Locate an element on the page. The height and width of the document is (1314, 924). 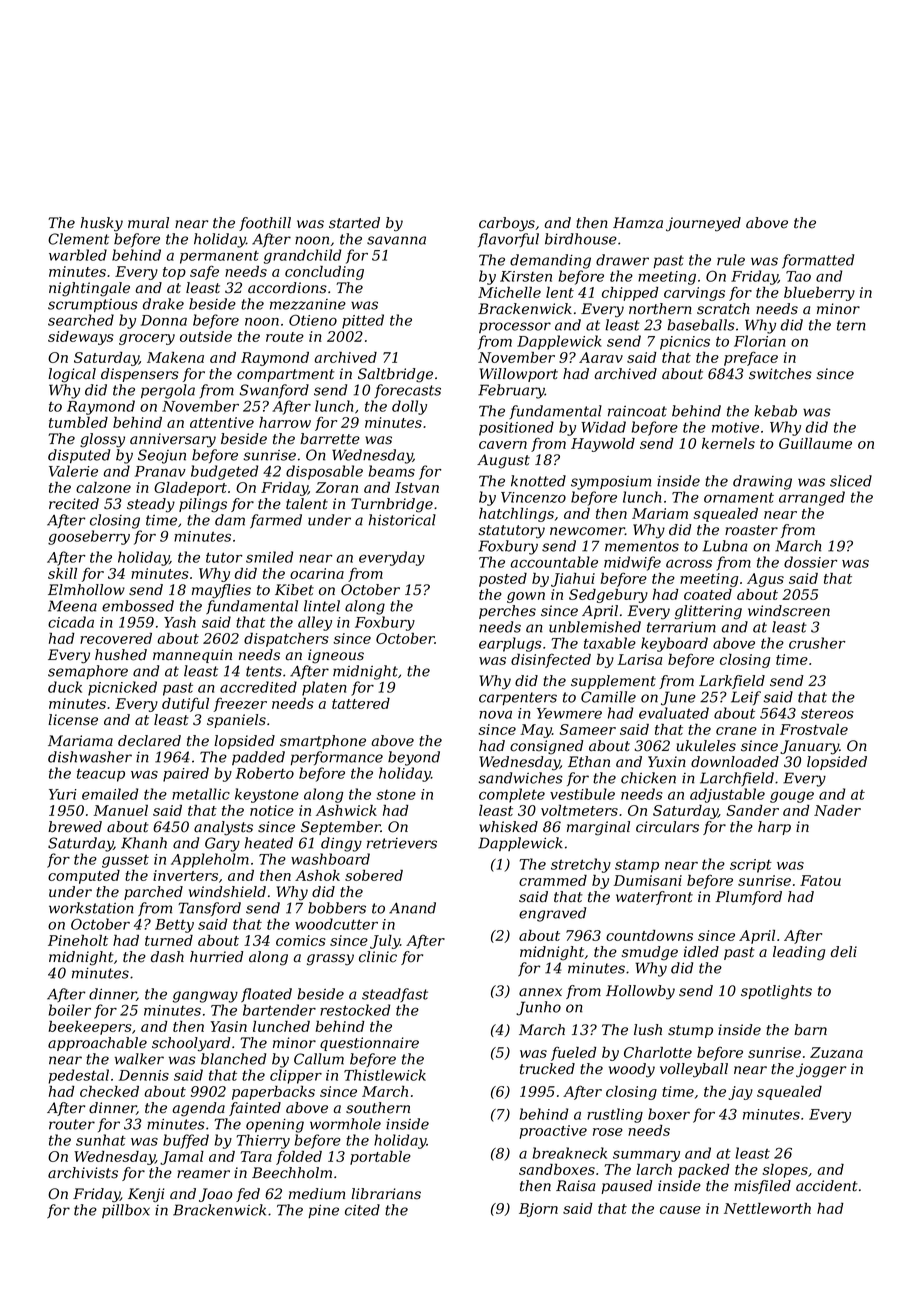
sliced is located at coordinates (851, 481).
